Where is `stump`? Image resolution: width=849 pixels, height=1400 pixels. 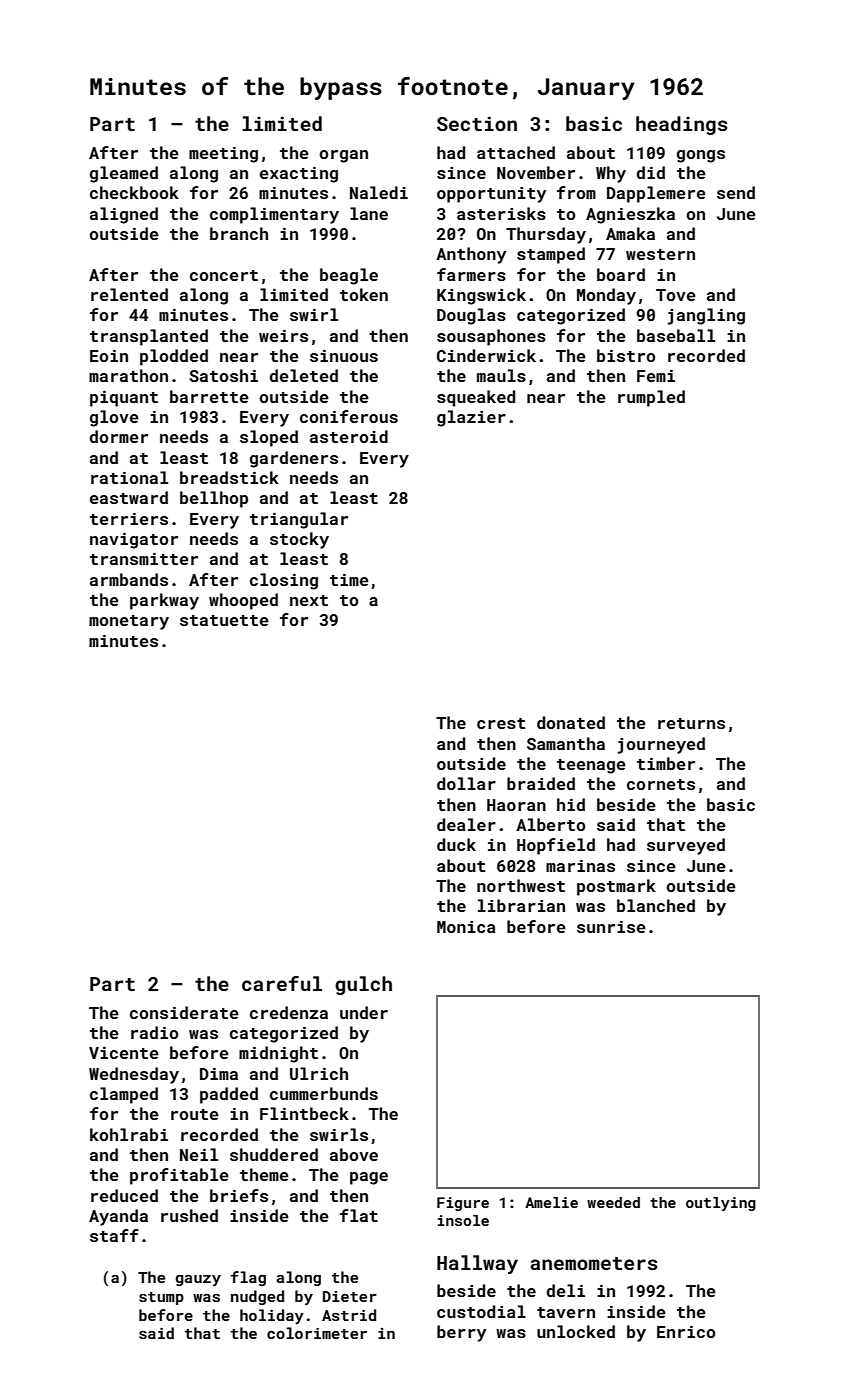
stump is located at coordinates (161, 1298).
